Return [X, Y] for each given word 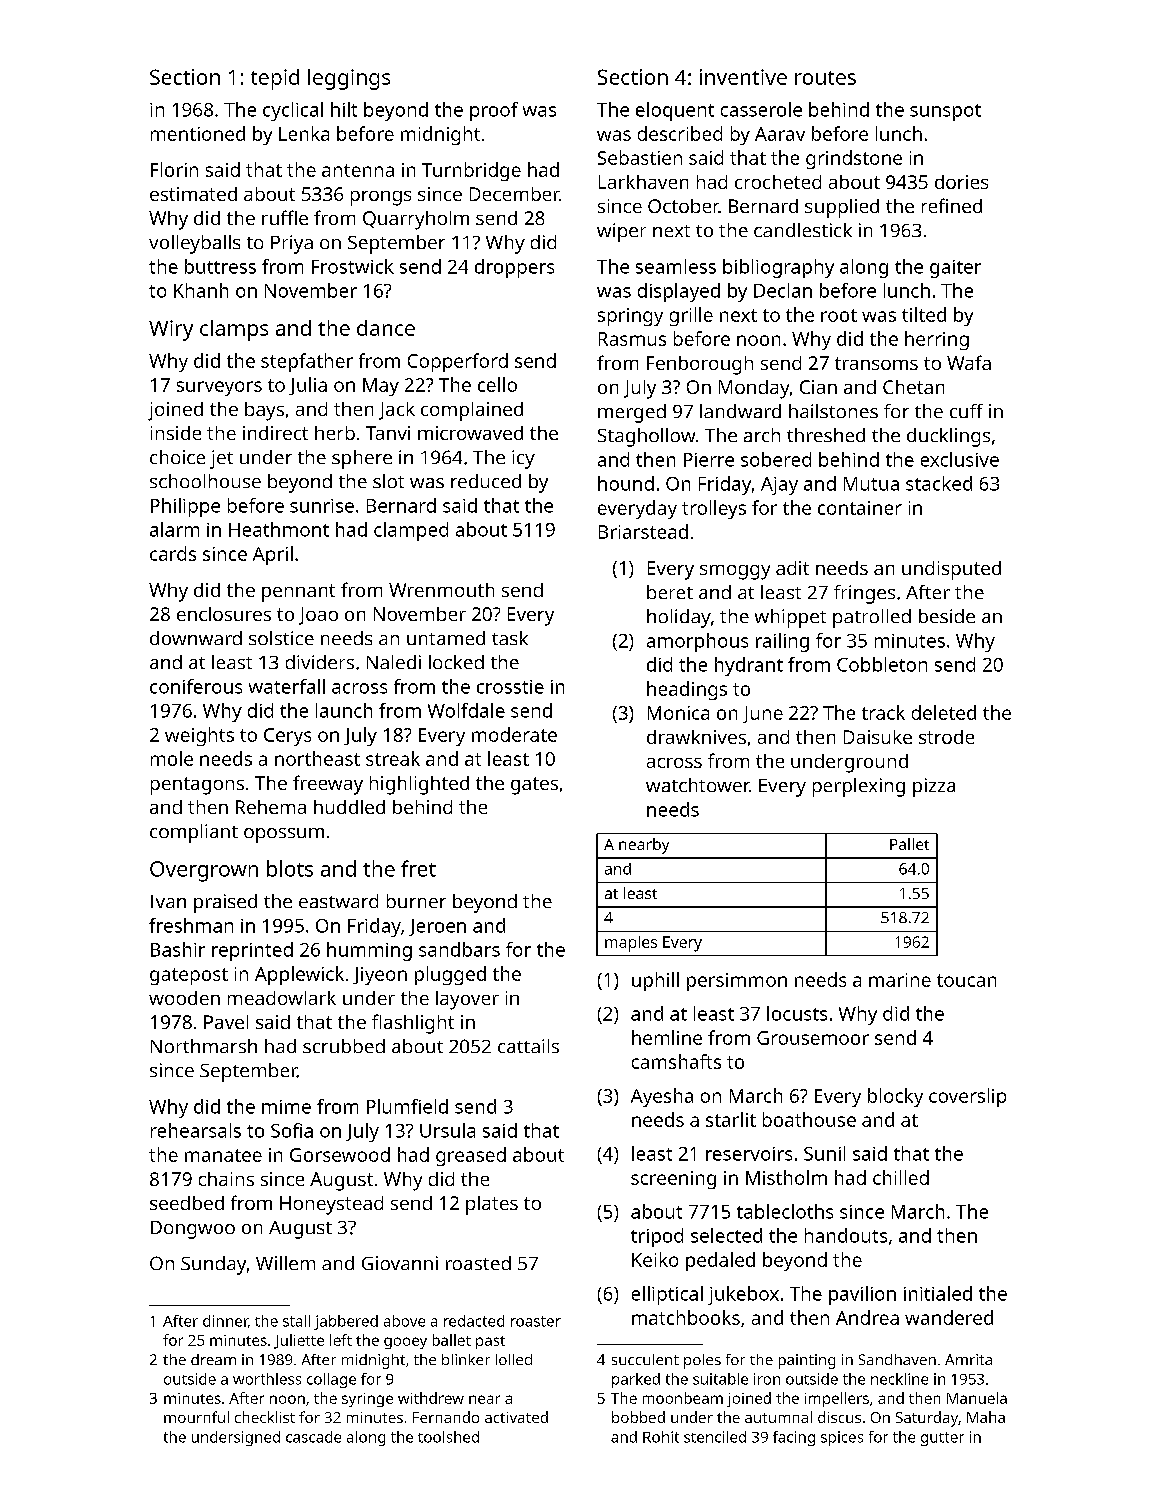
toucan [966, 980]
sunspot [945, 112]
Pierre [709, 460]
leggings [349, 79]
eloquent [675, 111]
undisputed [951, 570]
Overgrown [204, 871]
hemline [667, 1037]
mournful [196, 1417]
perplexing [859, 787]
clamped [411, 531]
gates [534, 786]
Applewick [299, 975]
